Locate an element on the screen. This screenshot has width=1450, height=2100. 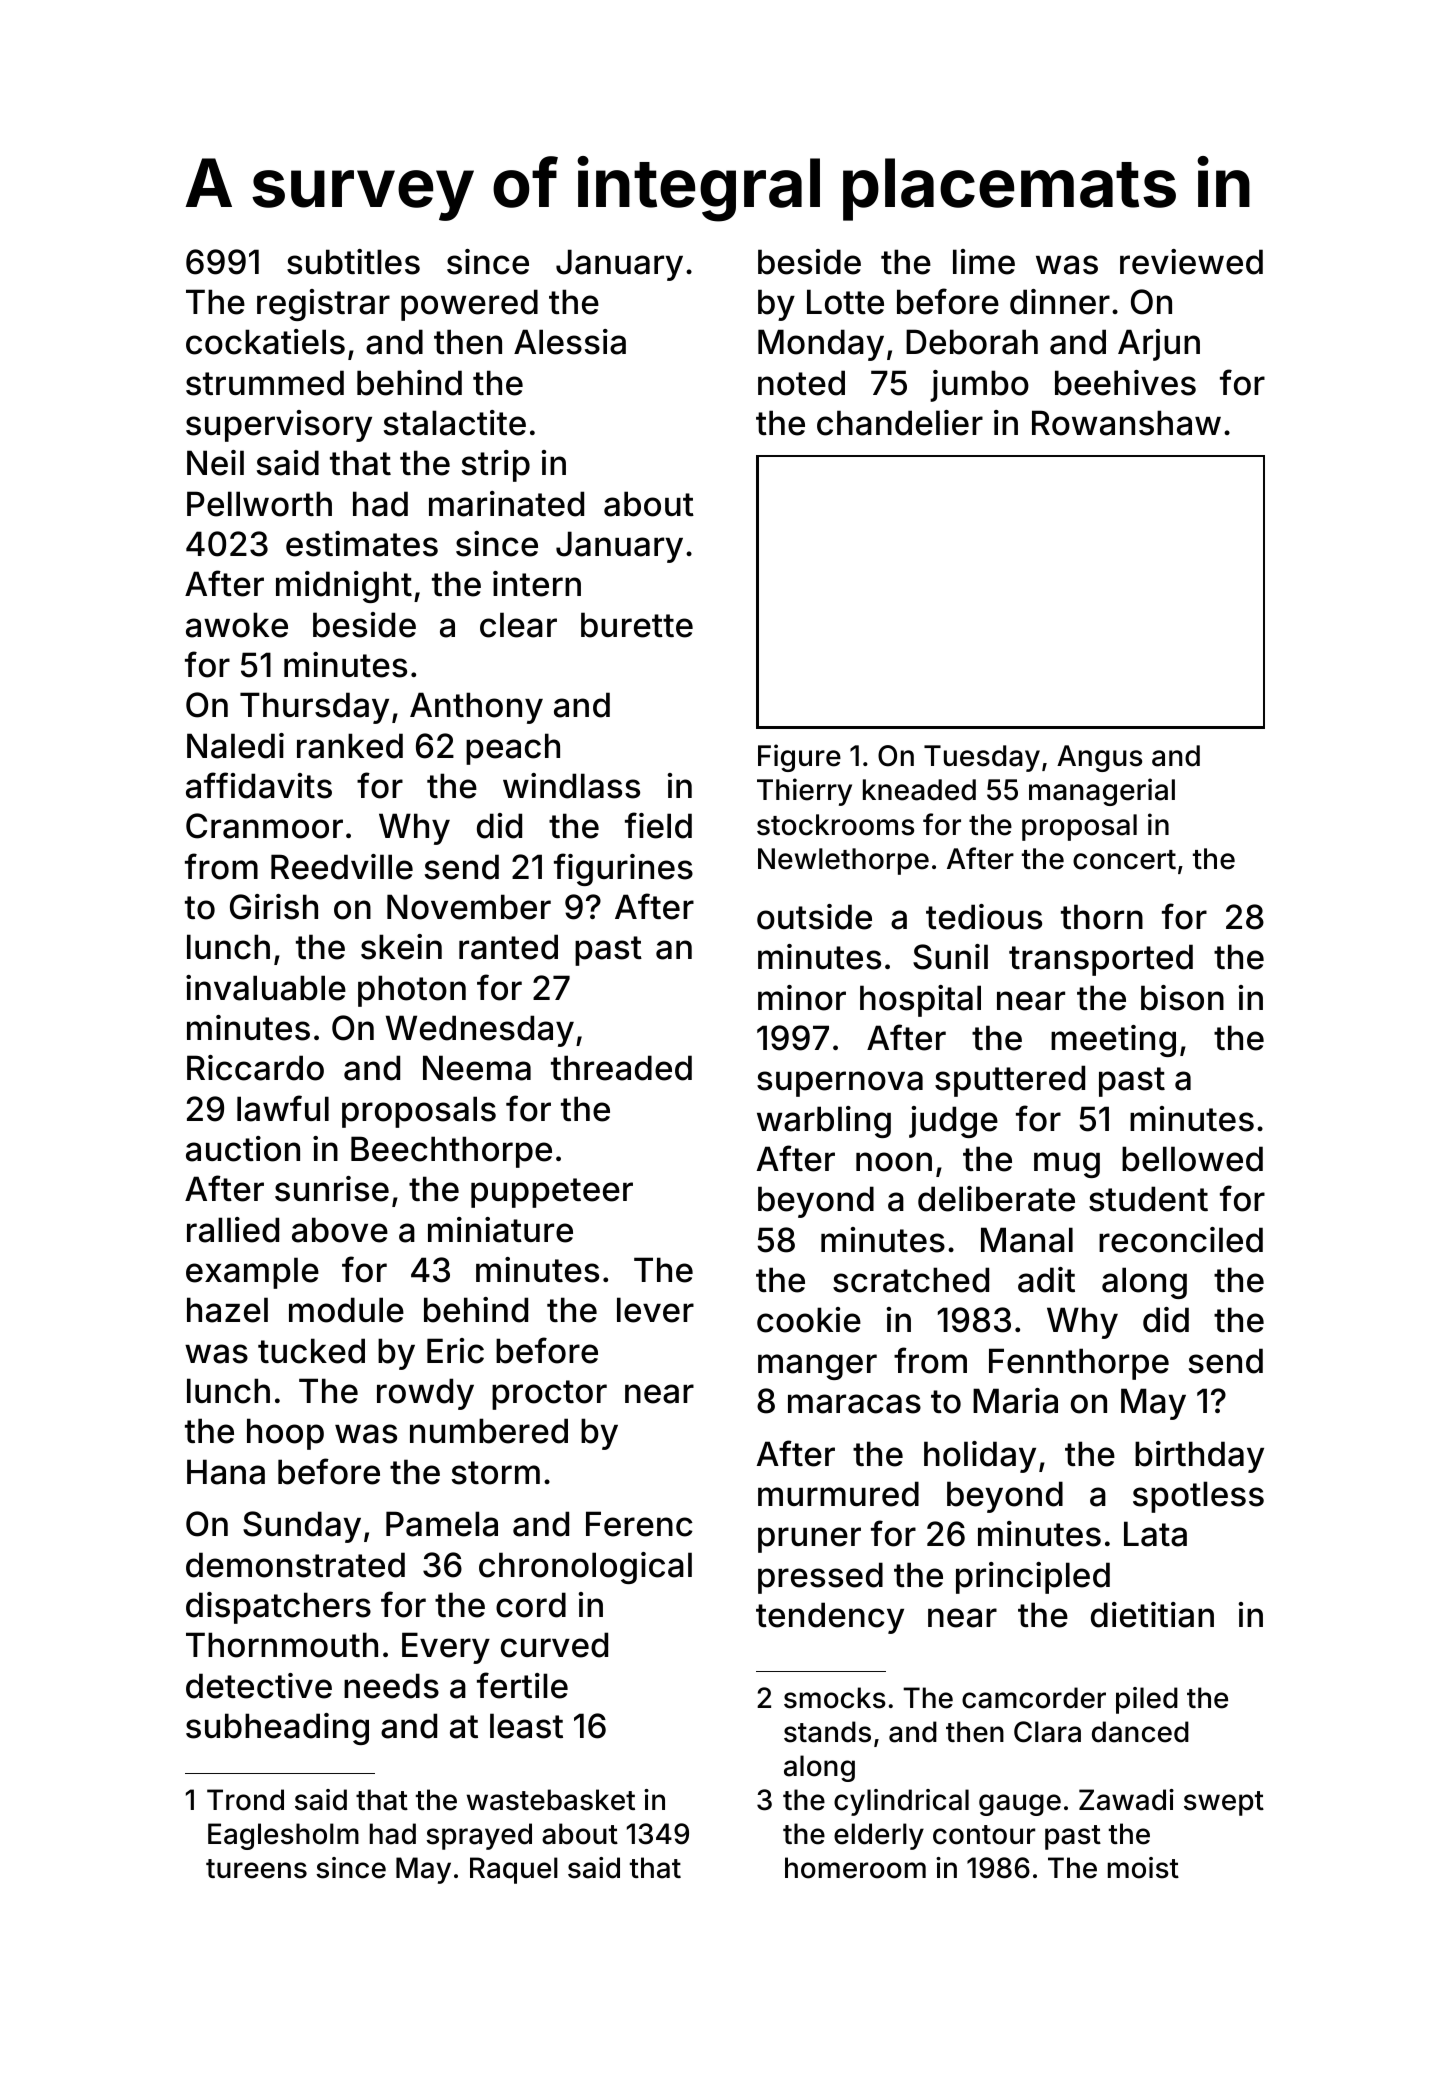
lime is located at coordinates (984, 262).
